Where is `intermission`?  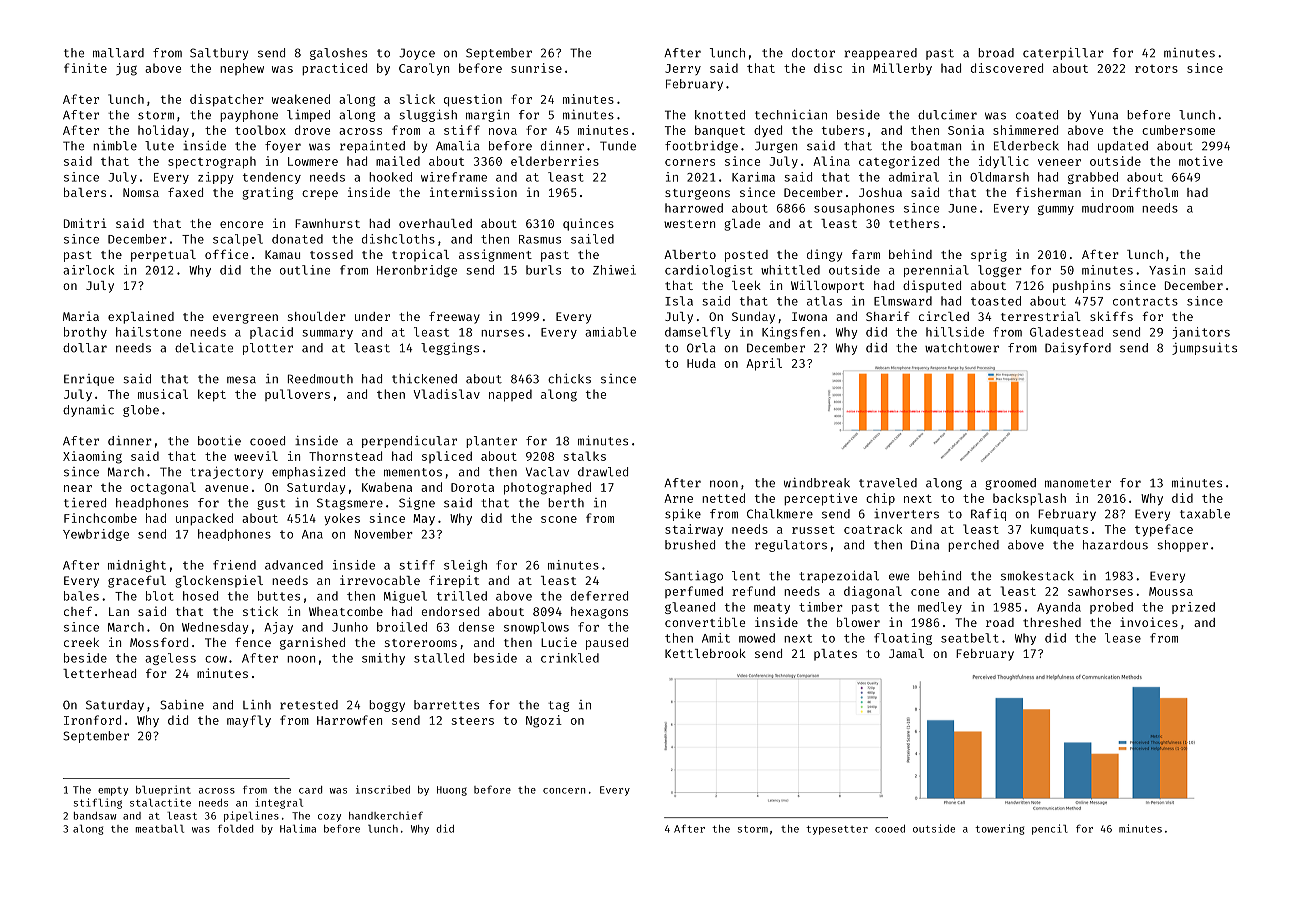 intermission is located at coordinates (473, 192).
